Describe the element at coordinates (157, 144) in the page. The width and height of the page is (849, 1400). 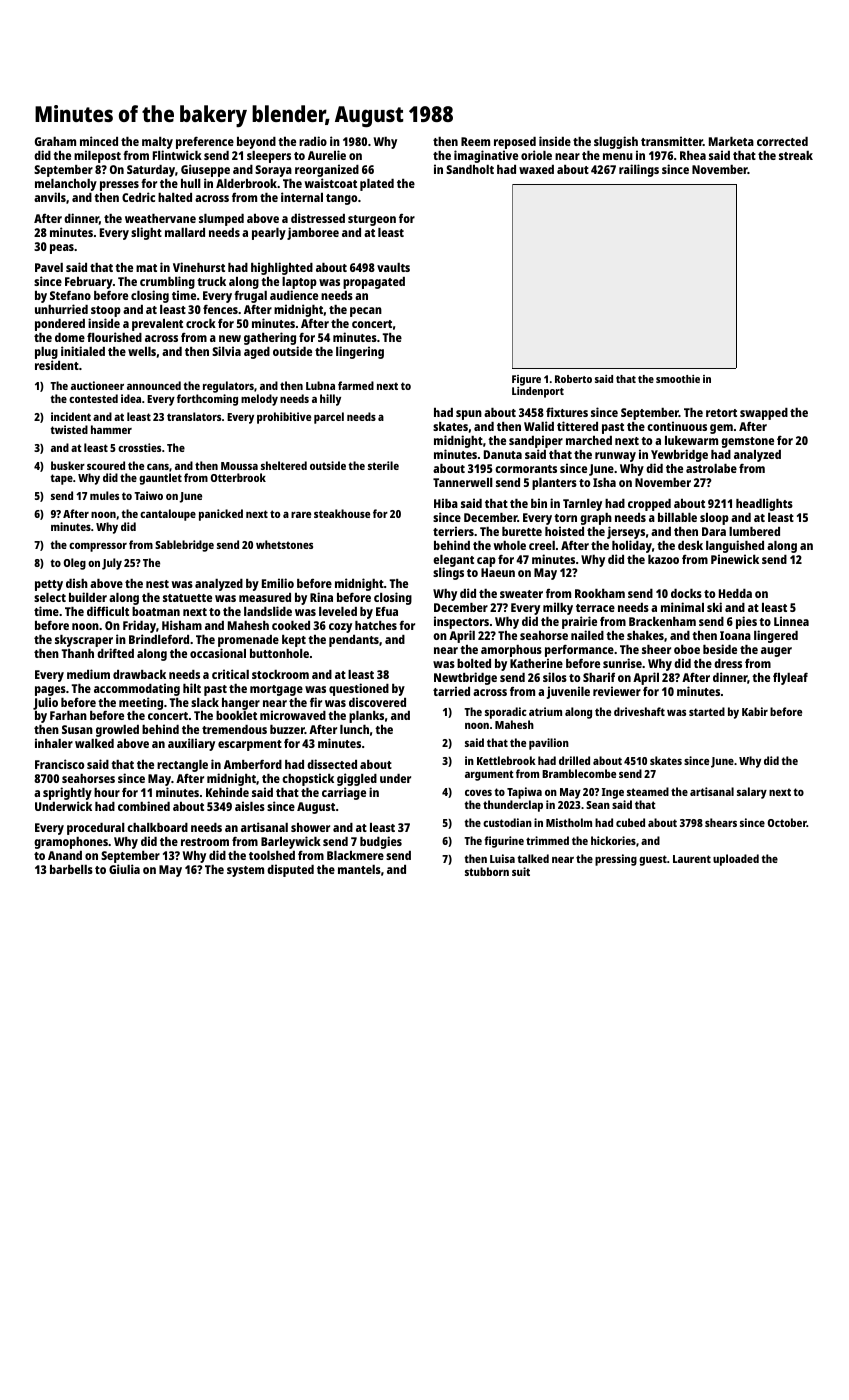
I see `malty` at that location.
